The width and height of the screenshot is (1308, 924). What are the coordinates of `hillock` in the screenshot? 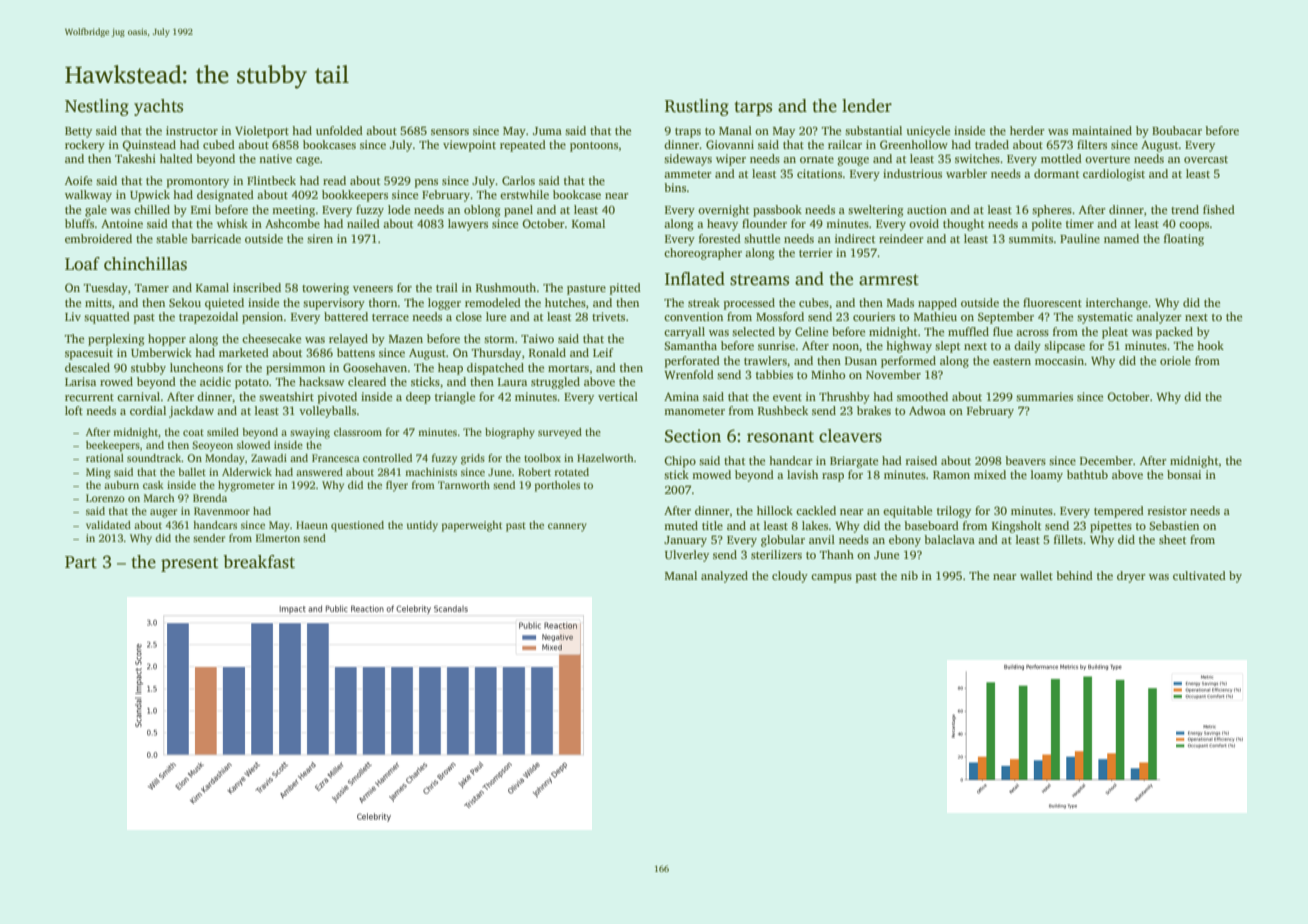 It's located at (775, 510).
